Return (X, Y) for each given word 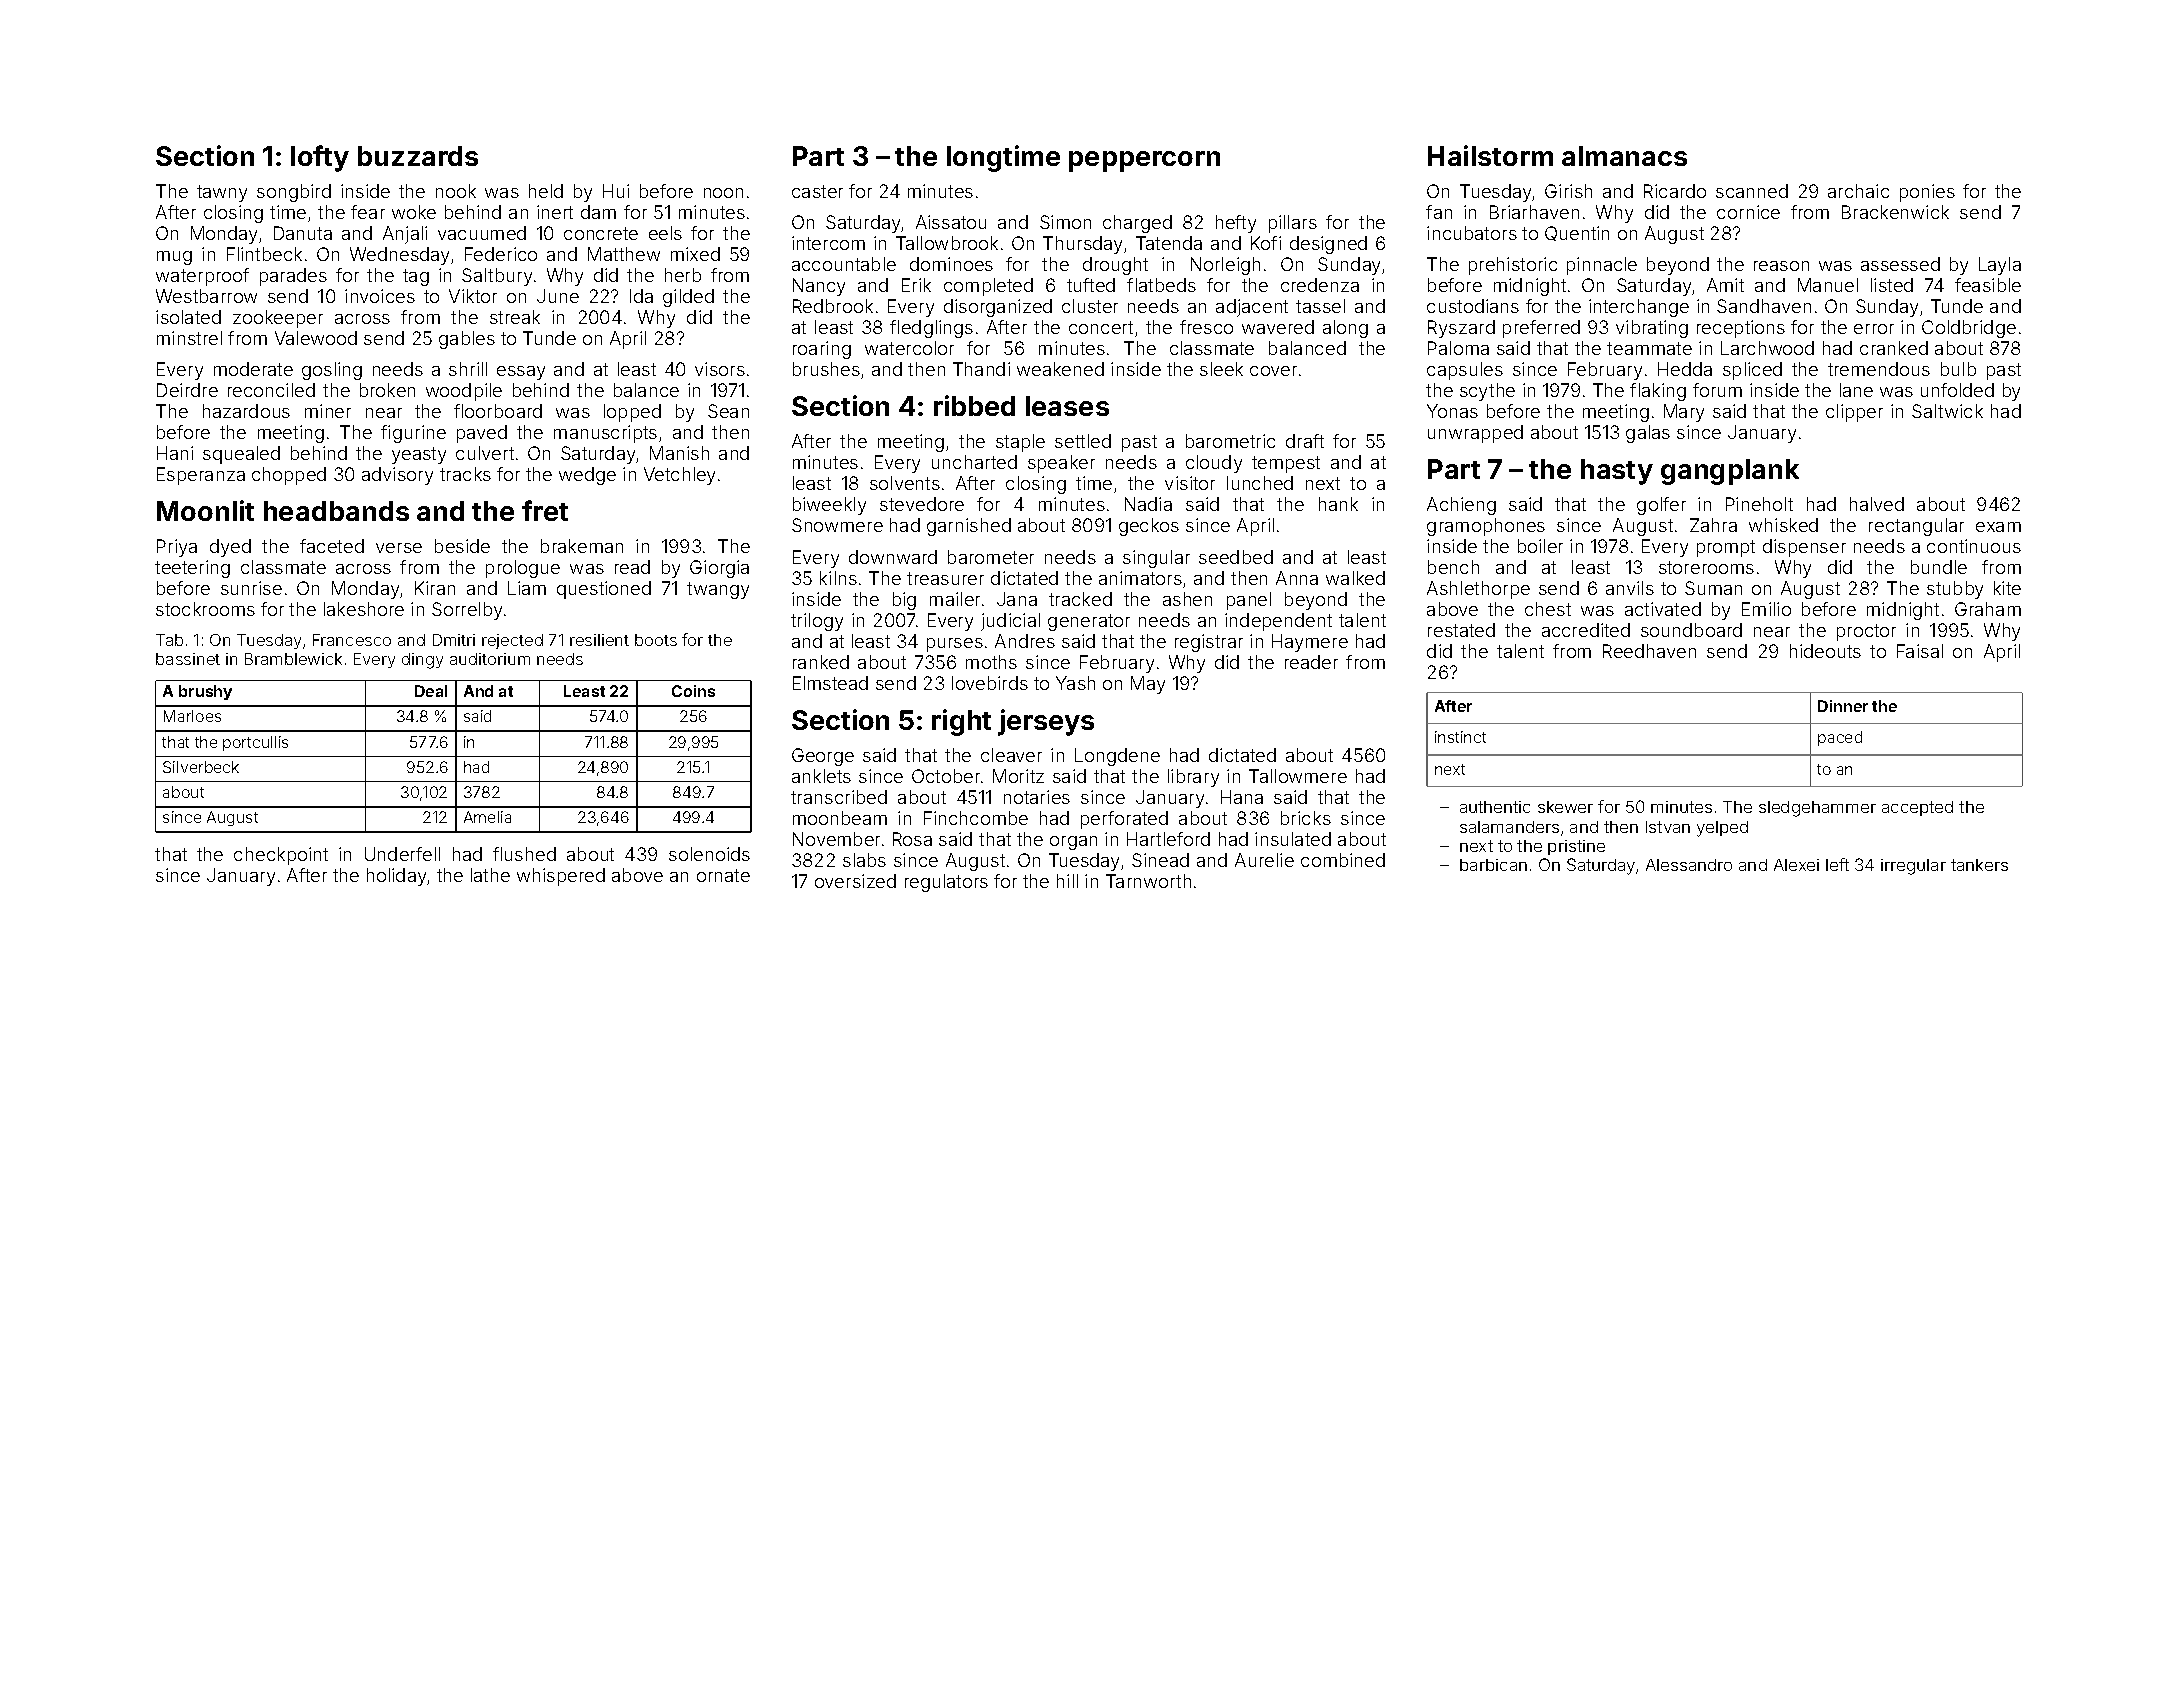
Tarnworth (1148, 881)
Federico (501, 254)
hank (1338, 504)
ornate (723, 875)
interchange (1639, 308)
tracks (465, 474)
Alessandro (1689, 865)
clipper (1854, 413)
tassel (1320, 306)
